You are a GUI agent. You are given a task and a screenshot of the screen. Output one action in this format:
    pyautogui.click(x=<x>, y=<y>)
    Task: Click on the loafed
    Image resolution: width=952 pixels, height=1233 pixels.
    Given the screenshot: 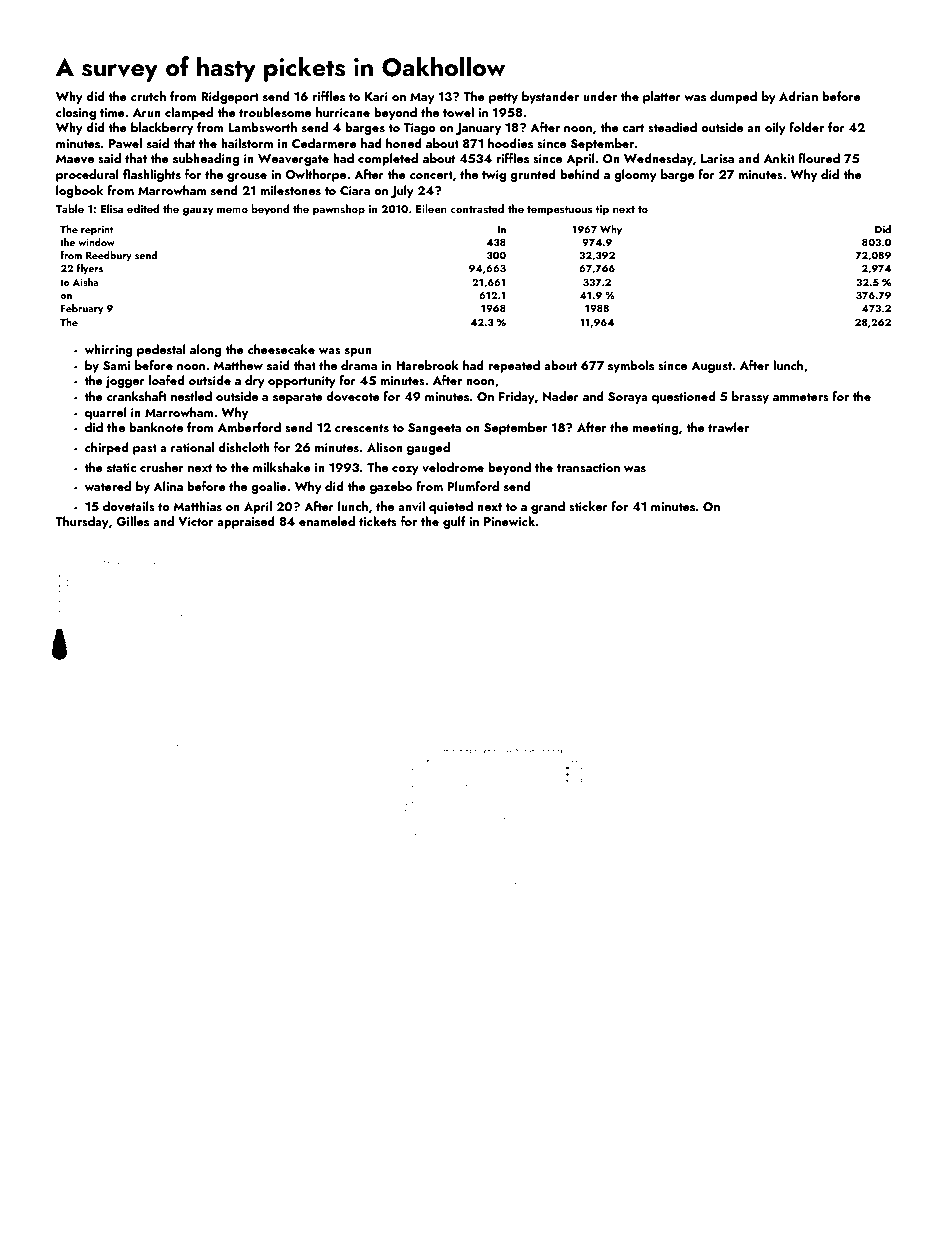 What is the action you would take?
    pyautogui.click(x=167, y=380)
